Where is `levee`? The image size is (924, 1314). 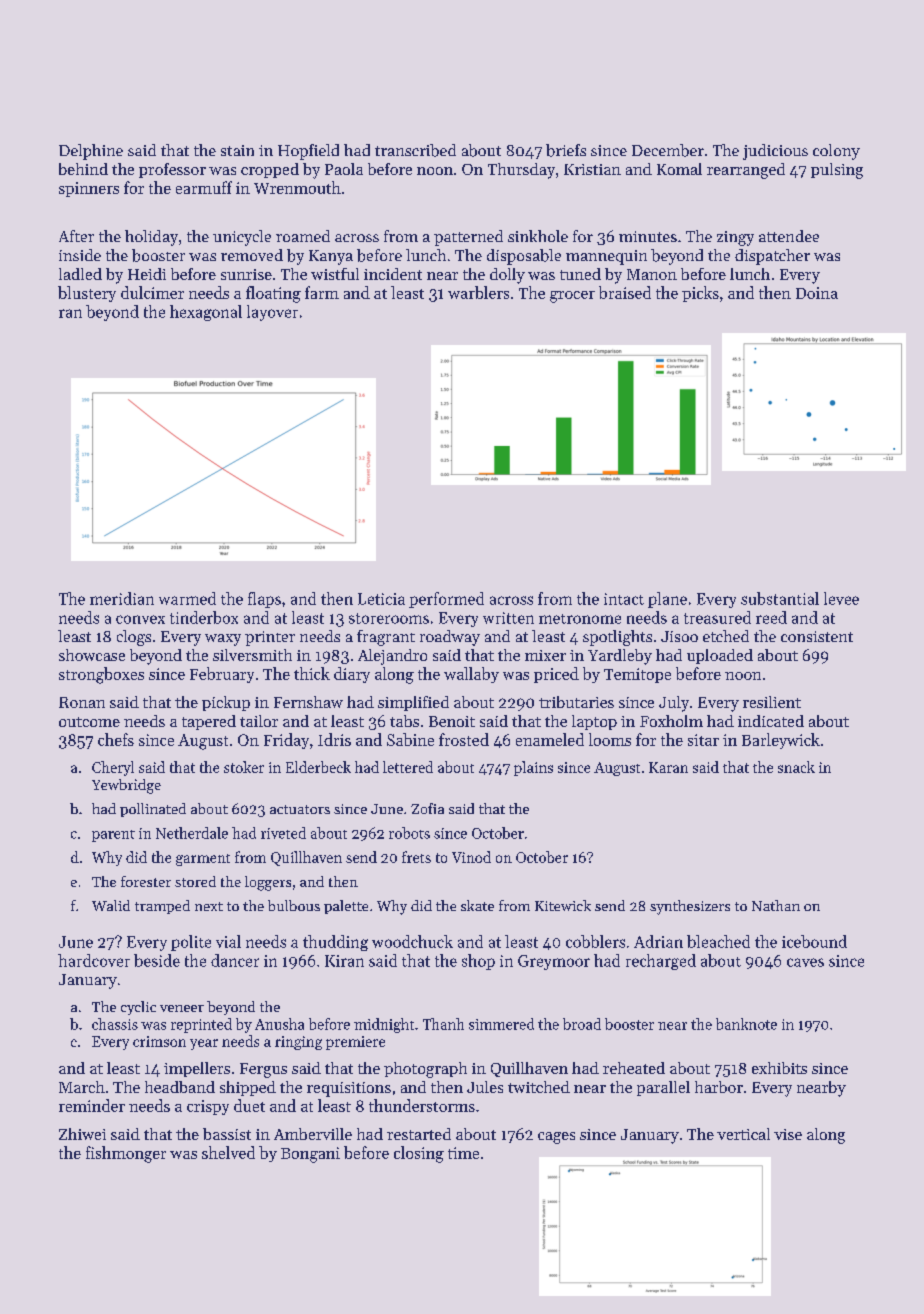 levee is located at coordinates (841, 598).
